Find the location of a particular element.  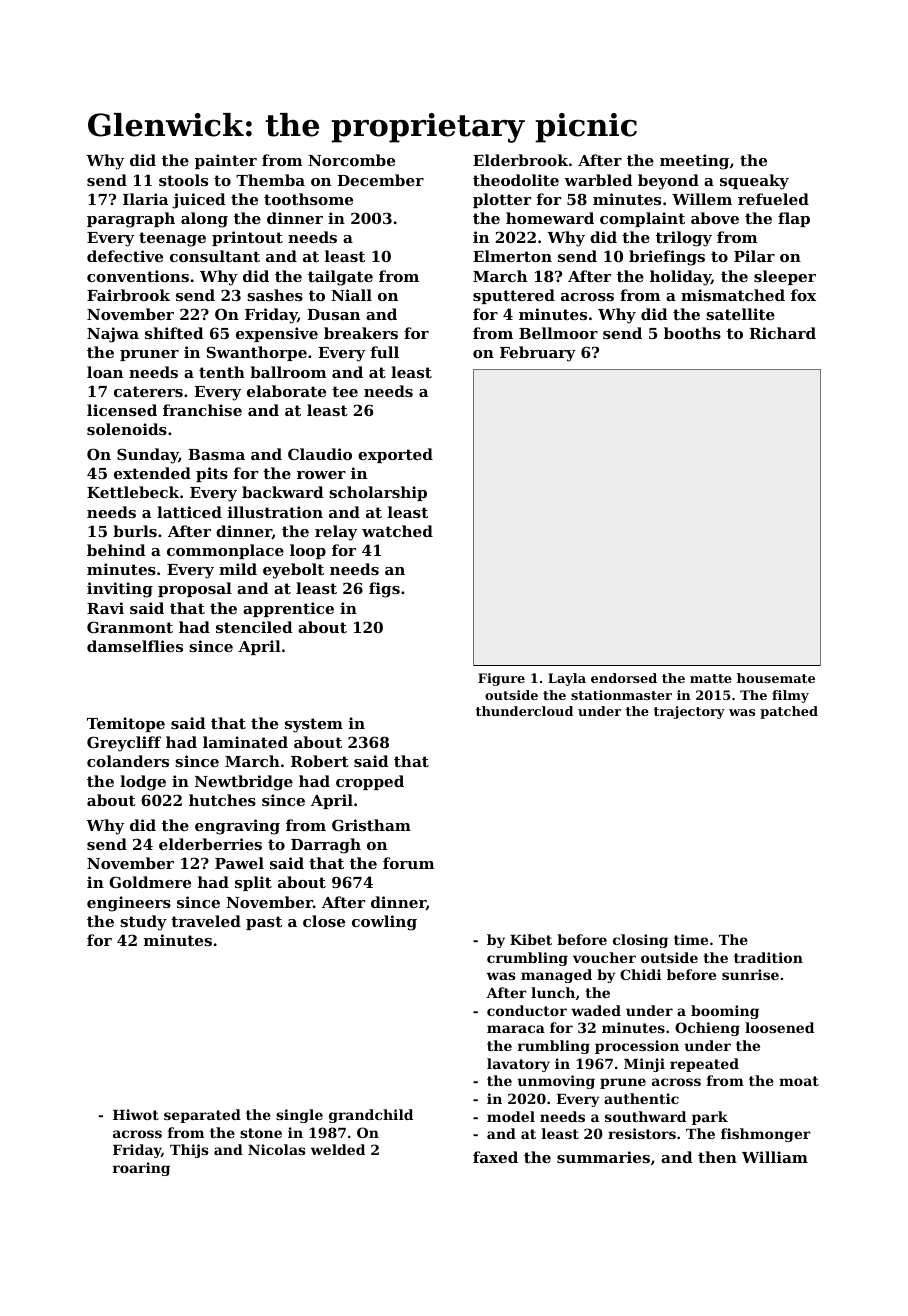

meeting is located at coordinates (694, 162).
